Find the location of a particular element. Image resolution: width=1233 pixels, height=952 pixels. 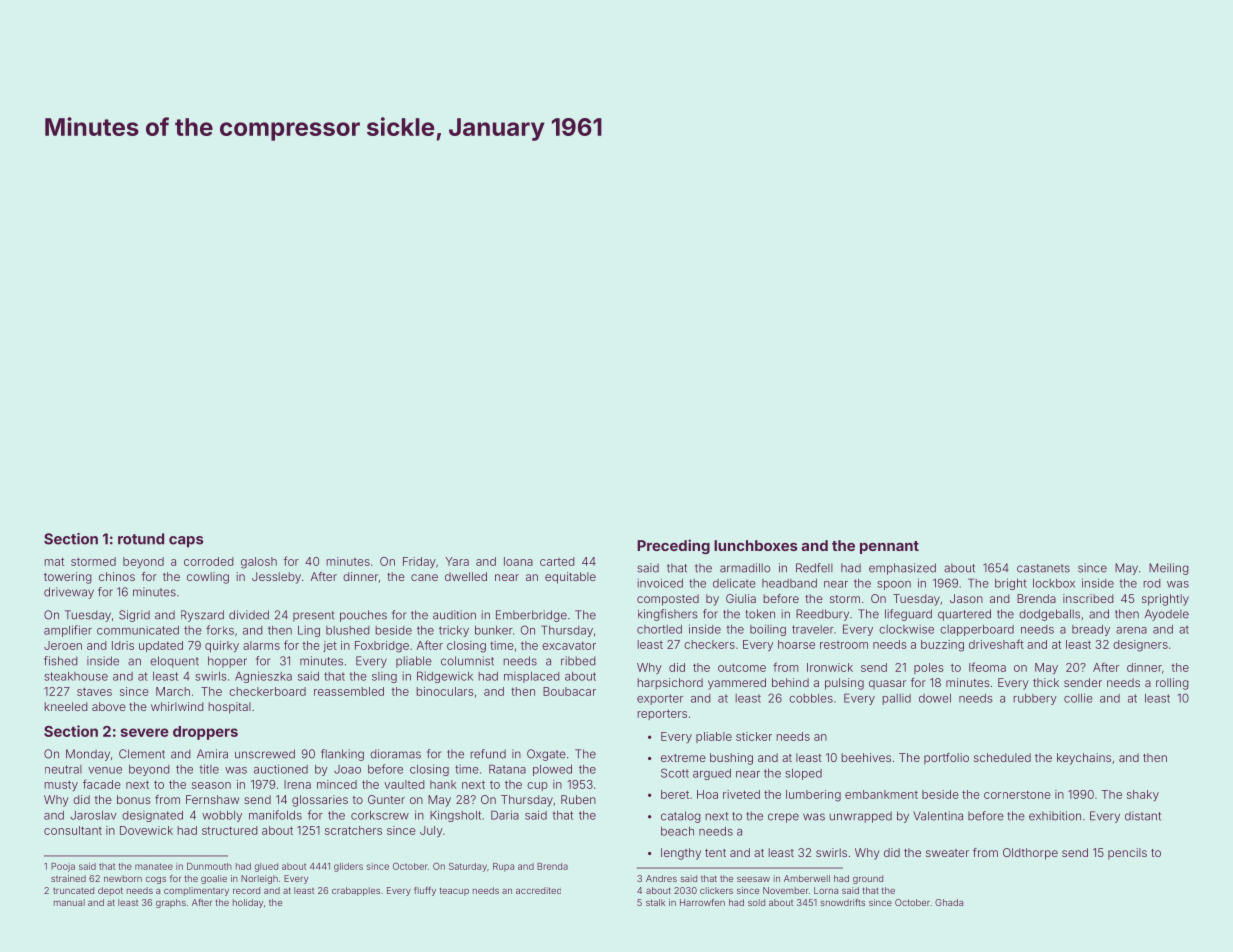

lunchboxes is located at coordinates (755, 545).
